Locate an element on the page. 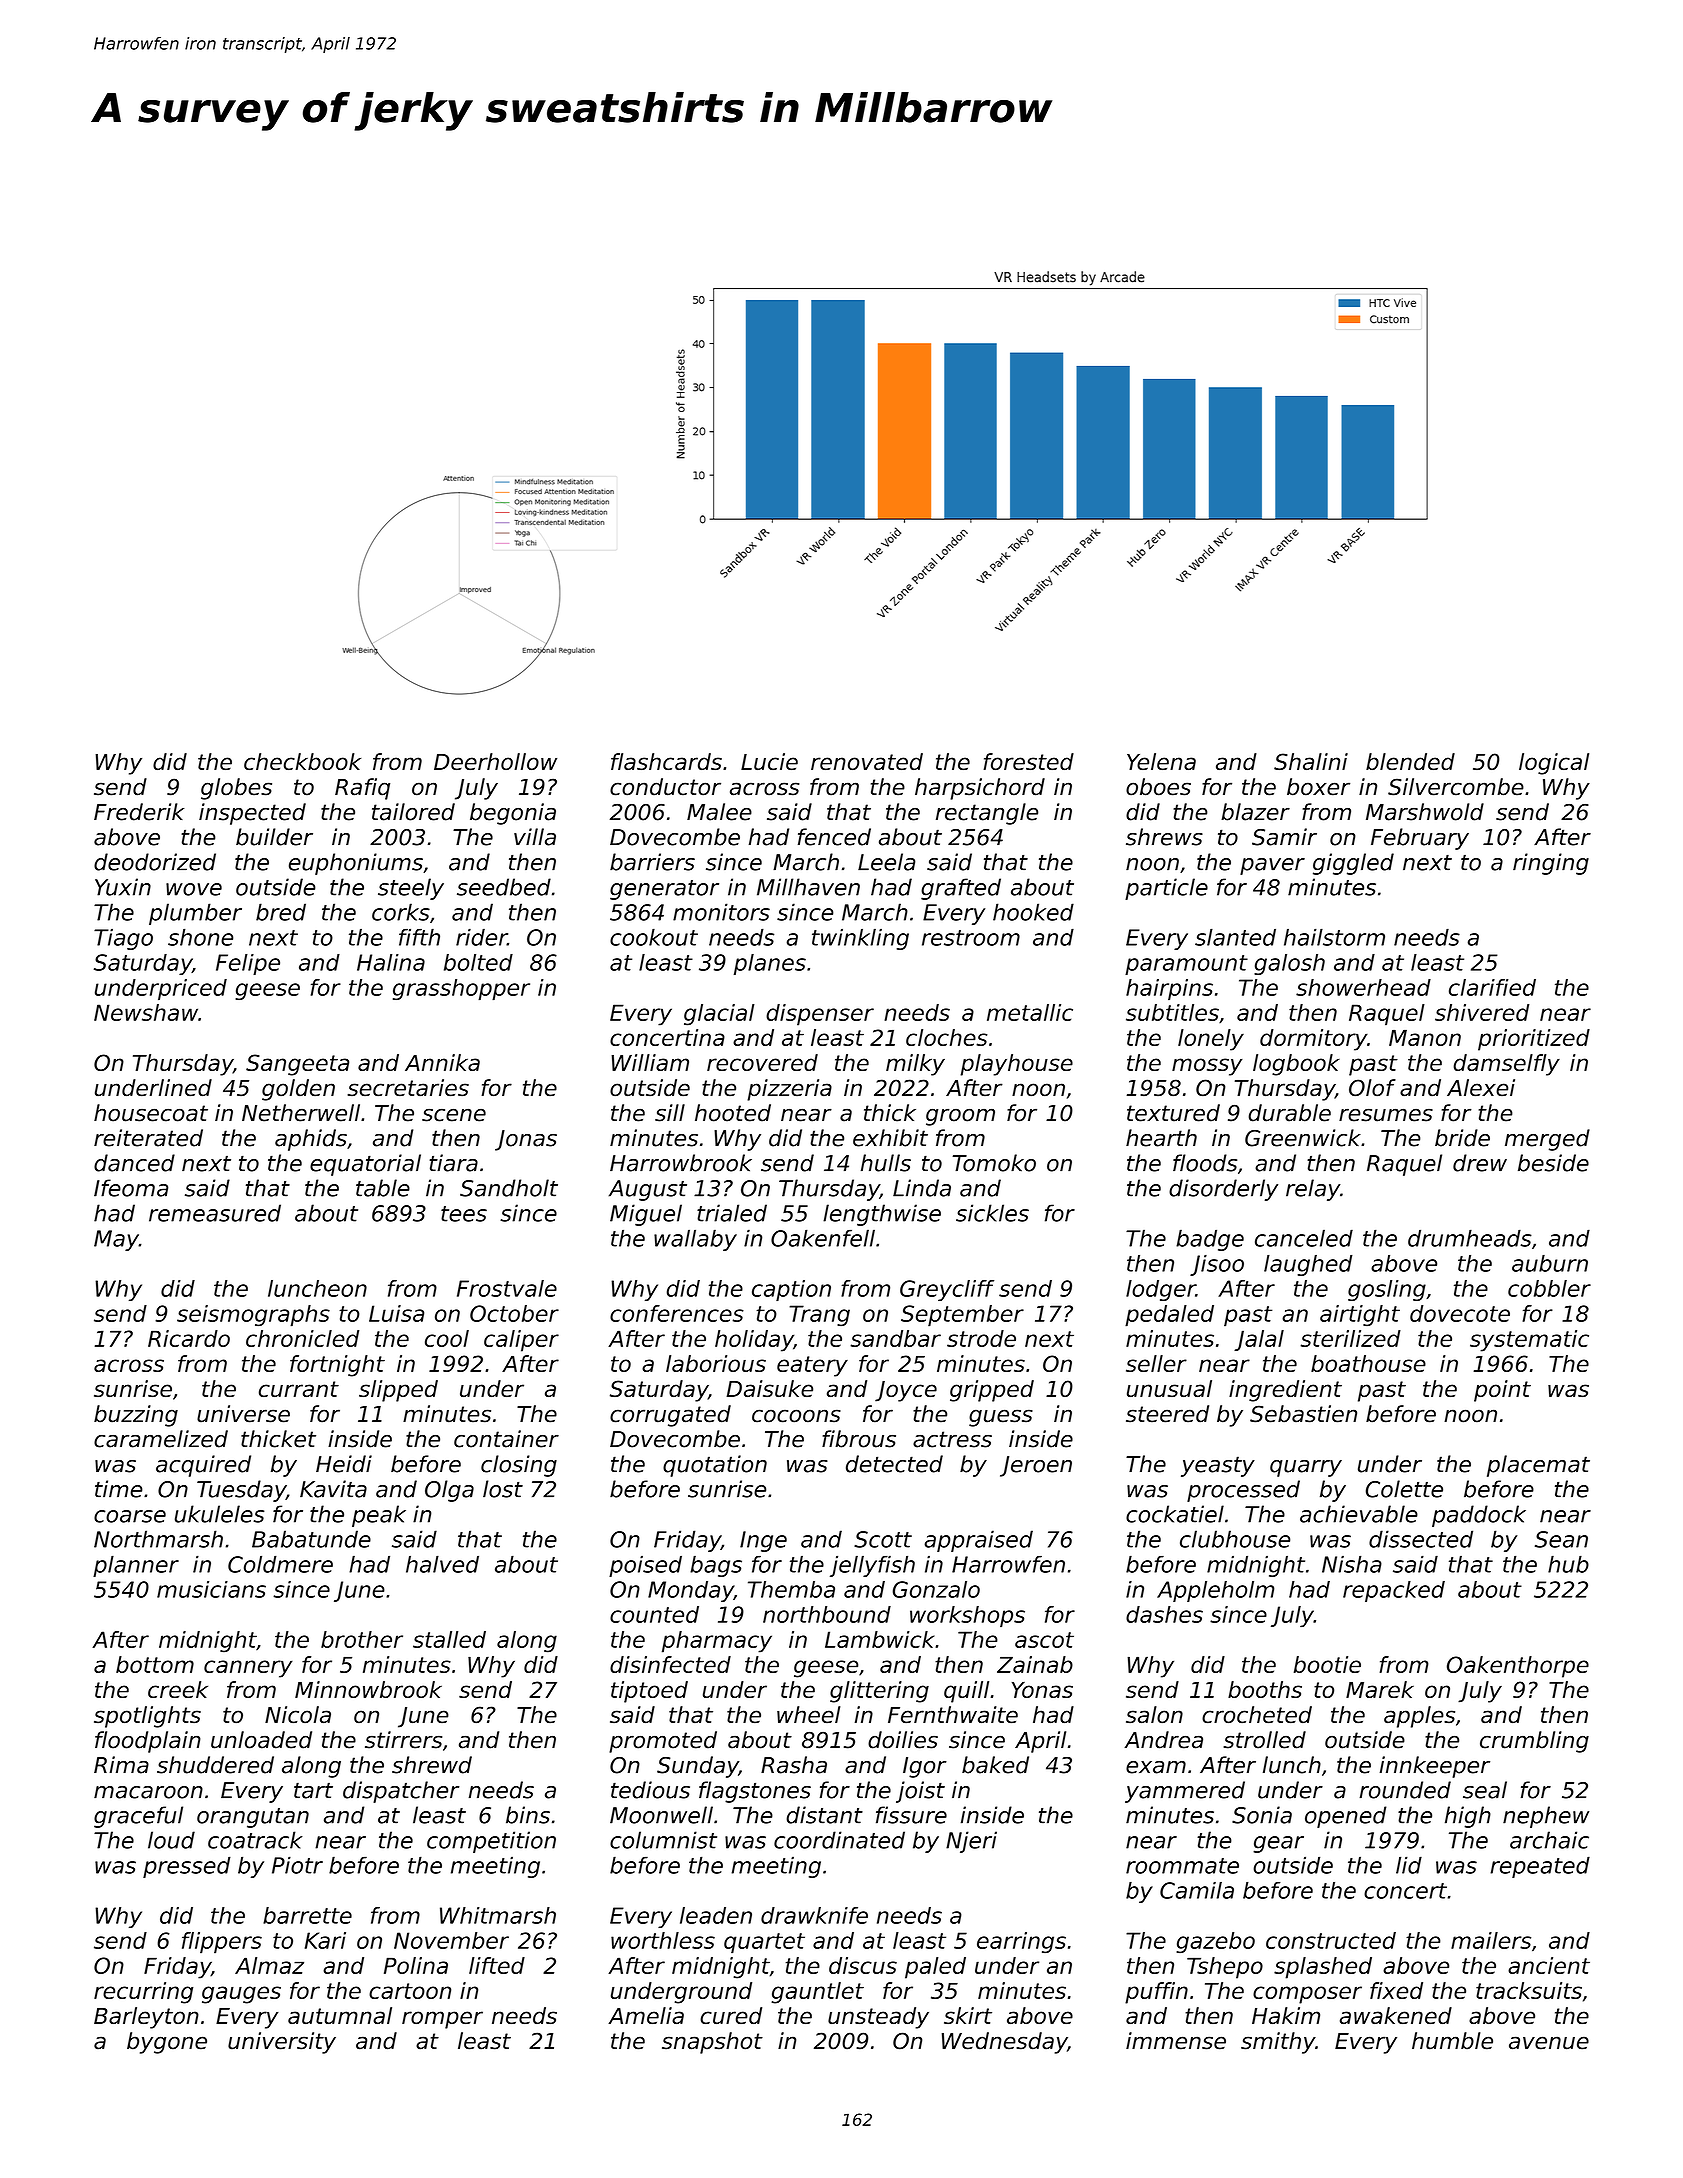 Image resolution: width=1683 pixels, height=2178 pixels. splashed is located at coordinates (1323, 1968).
